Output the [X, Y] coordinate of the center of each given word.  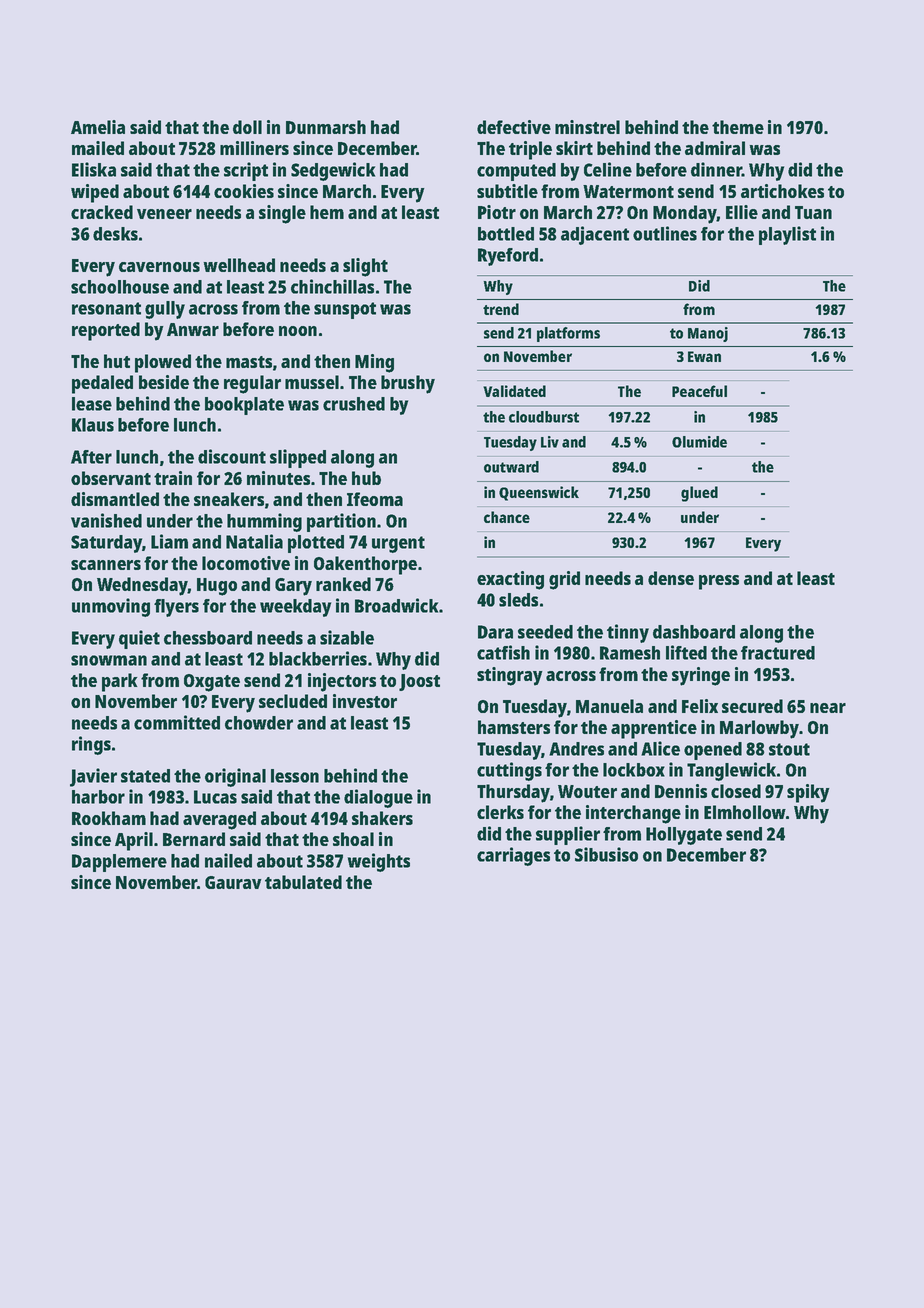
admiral [715, 148]
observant [111, 478]
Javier [93, 777]
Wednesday [142, 586]
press [719, 582]
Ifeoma [375, 499]
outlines [665, 233]
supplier [568, 835]
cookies [244, 191]
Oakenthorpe [365, 565]
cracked [102, 212]
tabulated [303, 882]
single [282, 214]
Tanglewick [731, 771]
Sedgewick [333, 171]
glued [699, 494]
